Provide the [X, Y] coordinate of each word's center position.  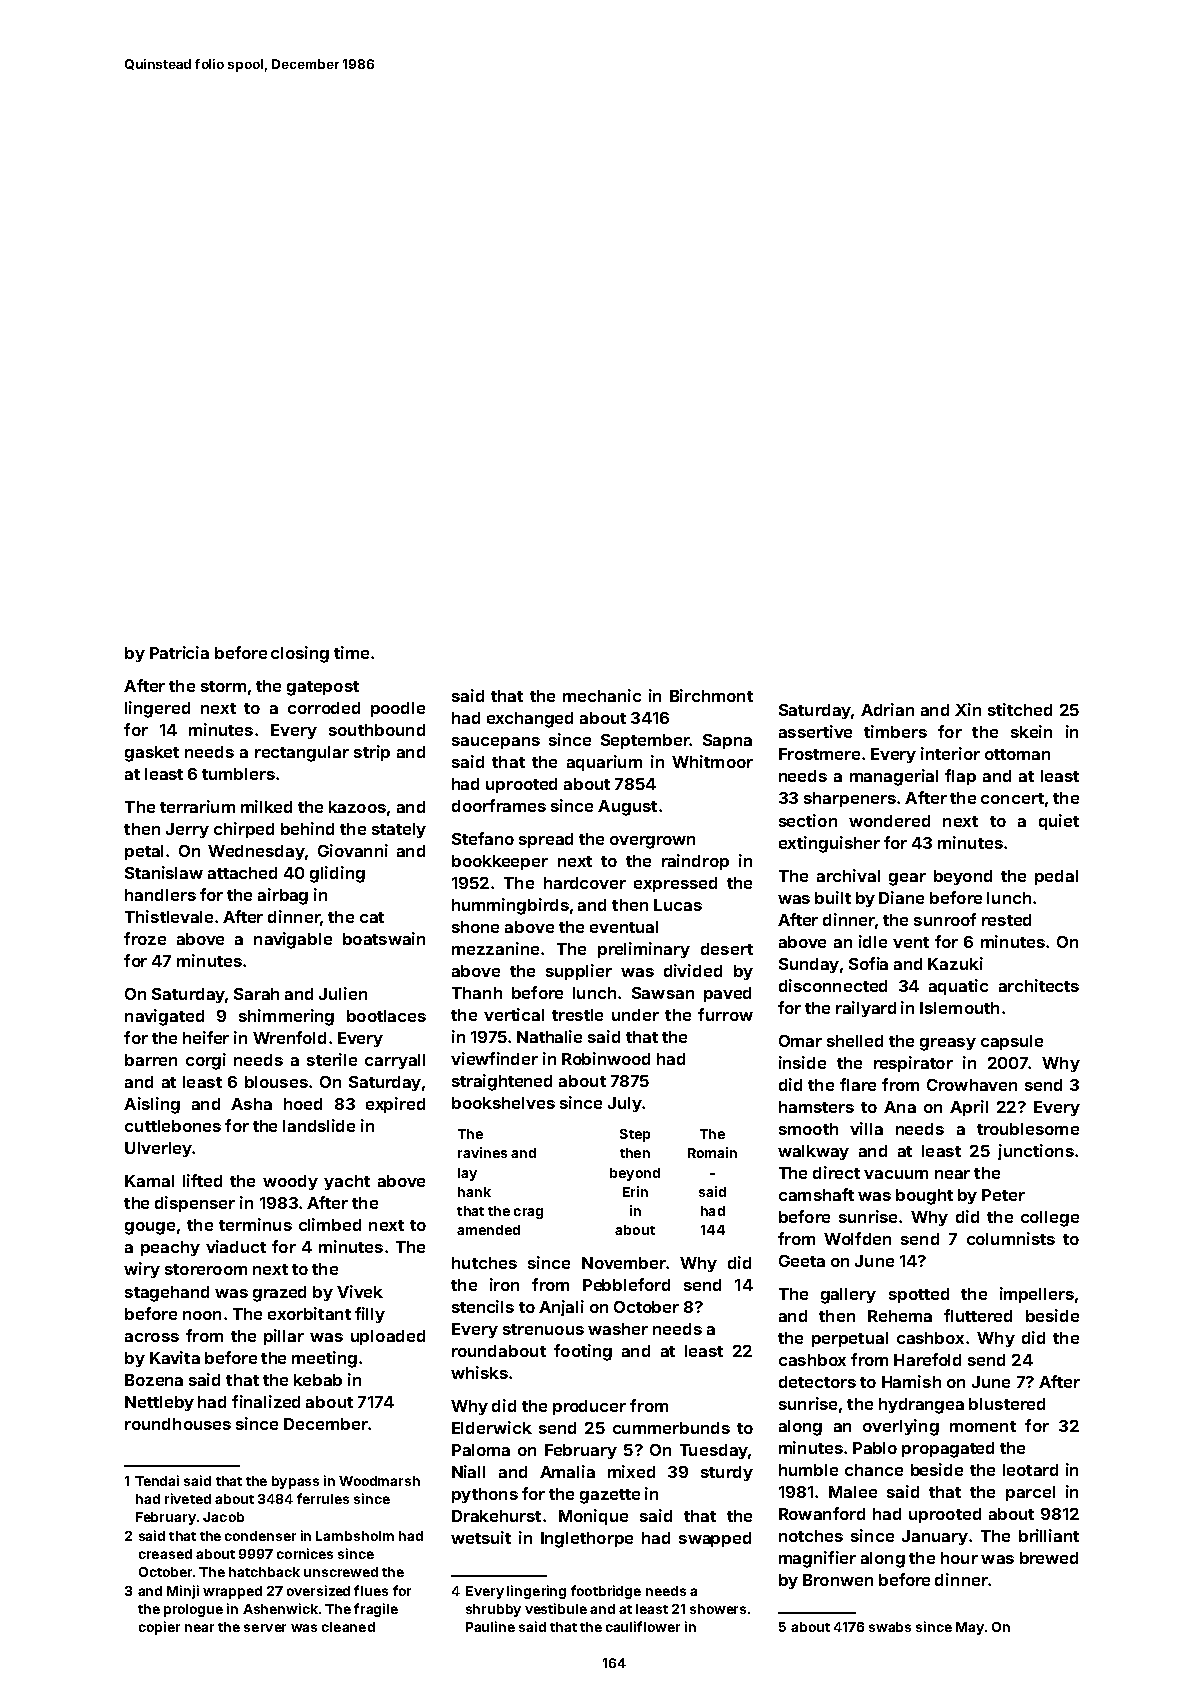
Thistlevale [169, 916]
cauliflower [643, 1626]
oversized [318, 1590]
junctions [1036, 1152]
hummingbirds [510, 906]
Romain [712, 1152]
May [970, 1628]
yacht [347, 1182]
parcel [1030, 1493]
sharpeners [850, 799]
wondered [889, 821]
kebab [318, 1380]
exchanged [530, 720]
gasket [152, 754]
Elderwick [492, 1427]
